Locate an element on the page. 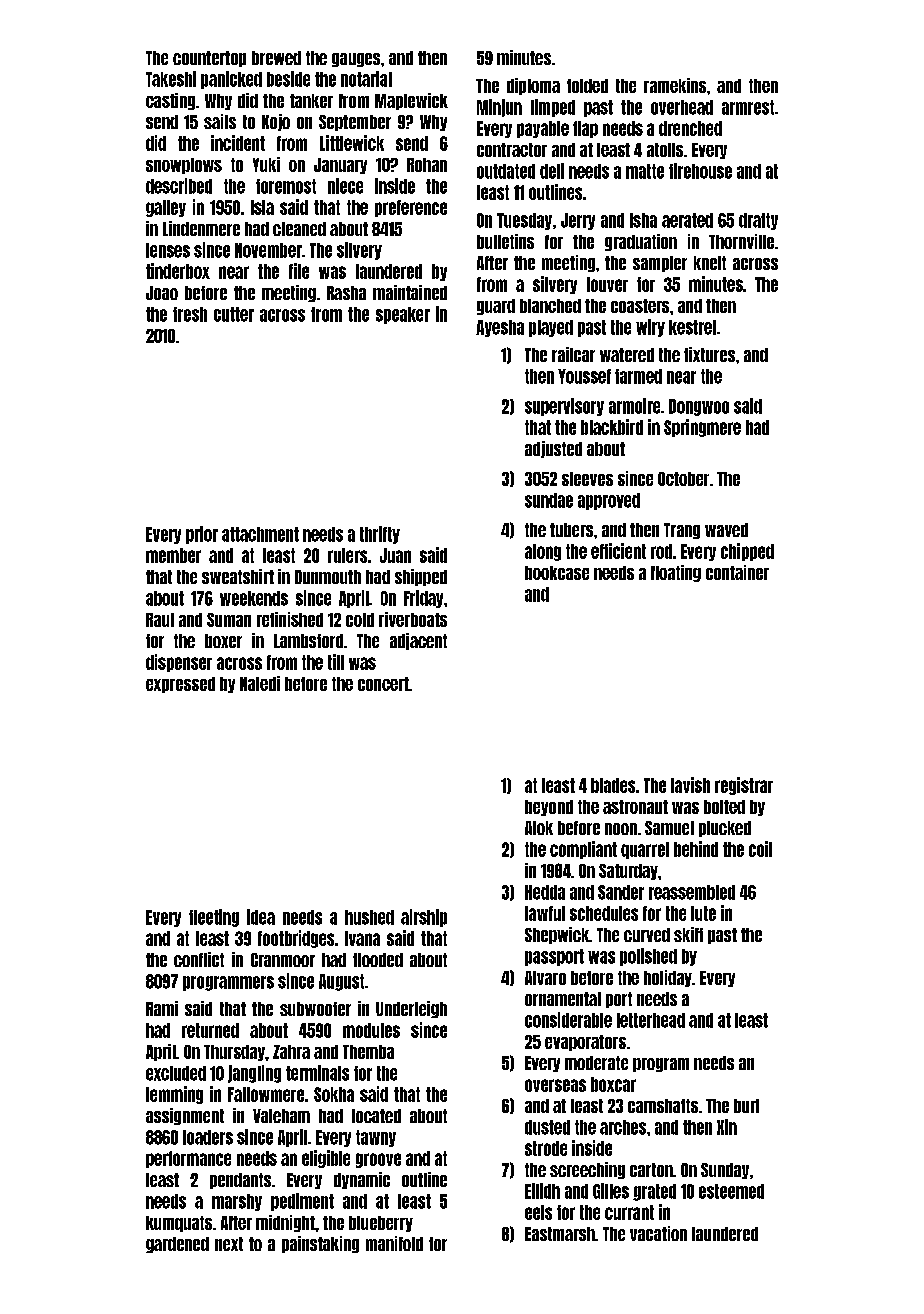 This image has height=1314, width=924. along is located at coordinates (543, 552).
